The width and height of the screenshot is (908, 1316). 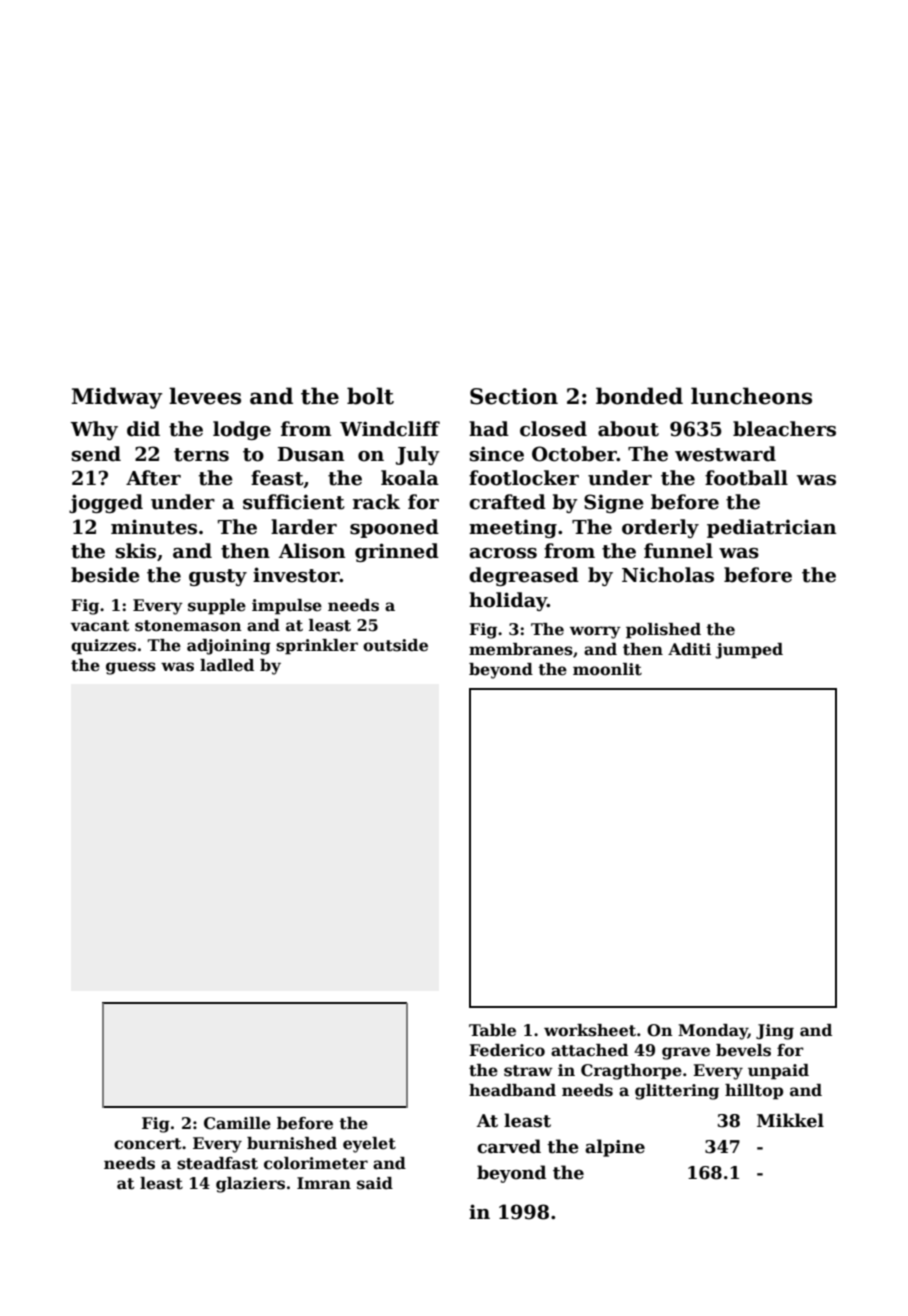 What do you see at coordinates (370, 396) in the screenshot?
I see `bolt` at bounding box center [370, 396].
